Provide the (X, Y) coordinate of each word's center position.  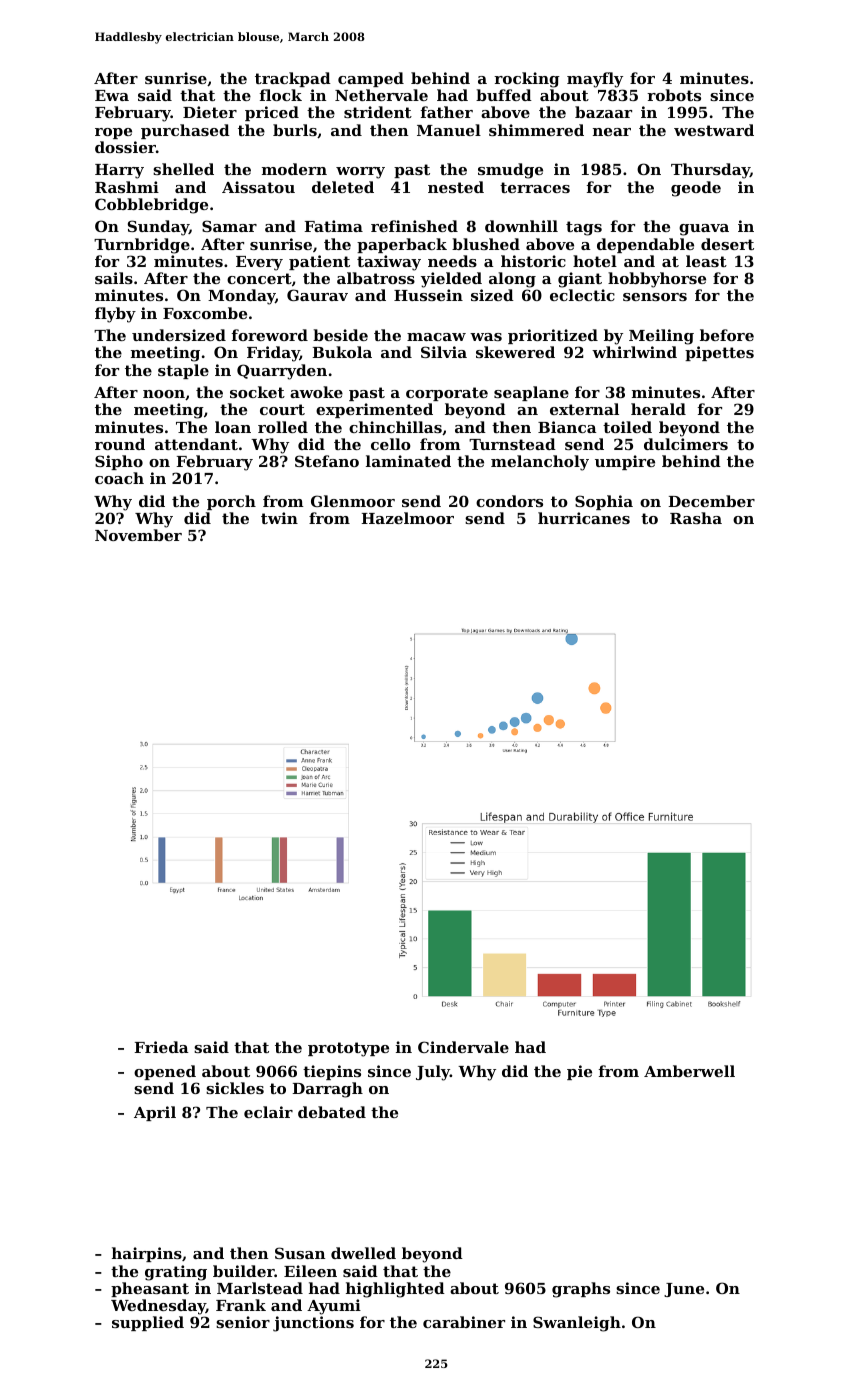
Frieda (161, 1047)
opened (165, 1072)
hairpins (147, 1254)
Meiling (661, 337)
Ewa (112, 95)
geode (696, 189)
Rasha (696, 518)
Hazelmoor (407, 518)
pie (579, 1072)
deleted (343, 187)
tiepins (332, 1072)
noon (164, 394)
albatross (376, 278)
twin (279, 518)
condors (509, 501)
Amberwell (689, 1071)
